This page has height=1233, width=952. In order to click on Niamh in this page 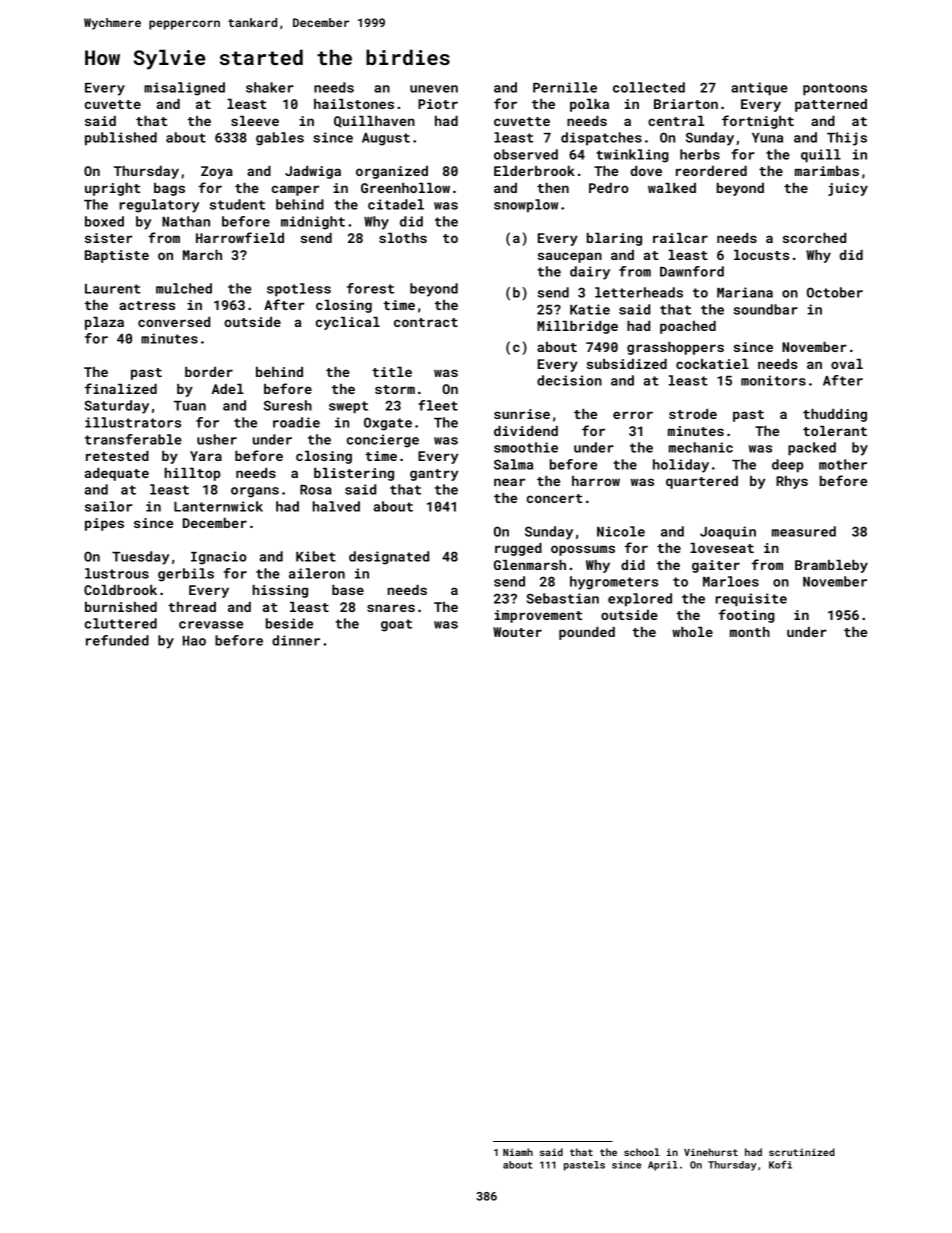, I will do `click(518, 1152)`.
